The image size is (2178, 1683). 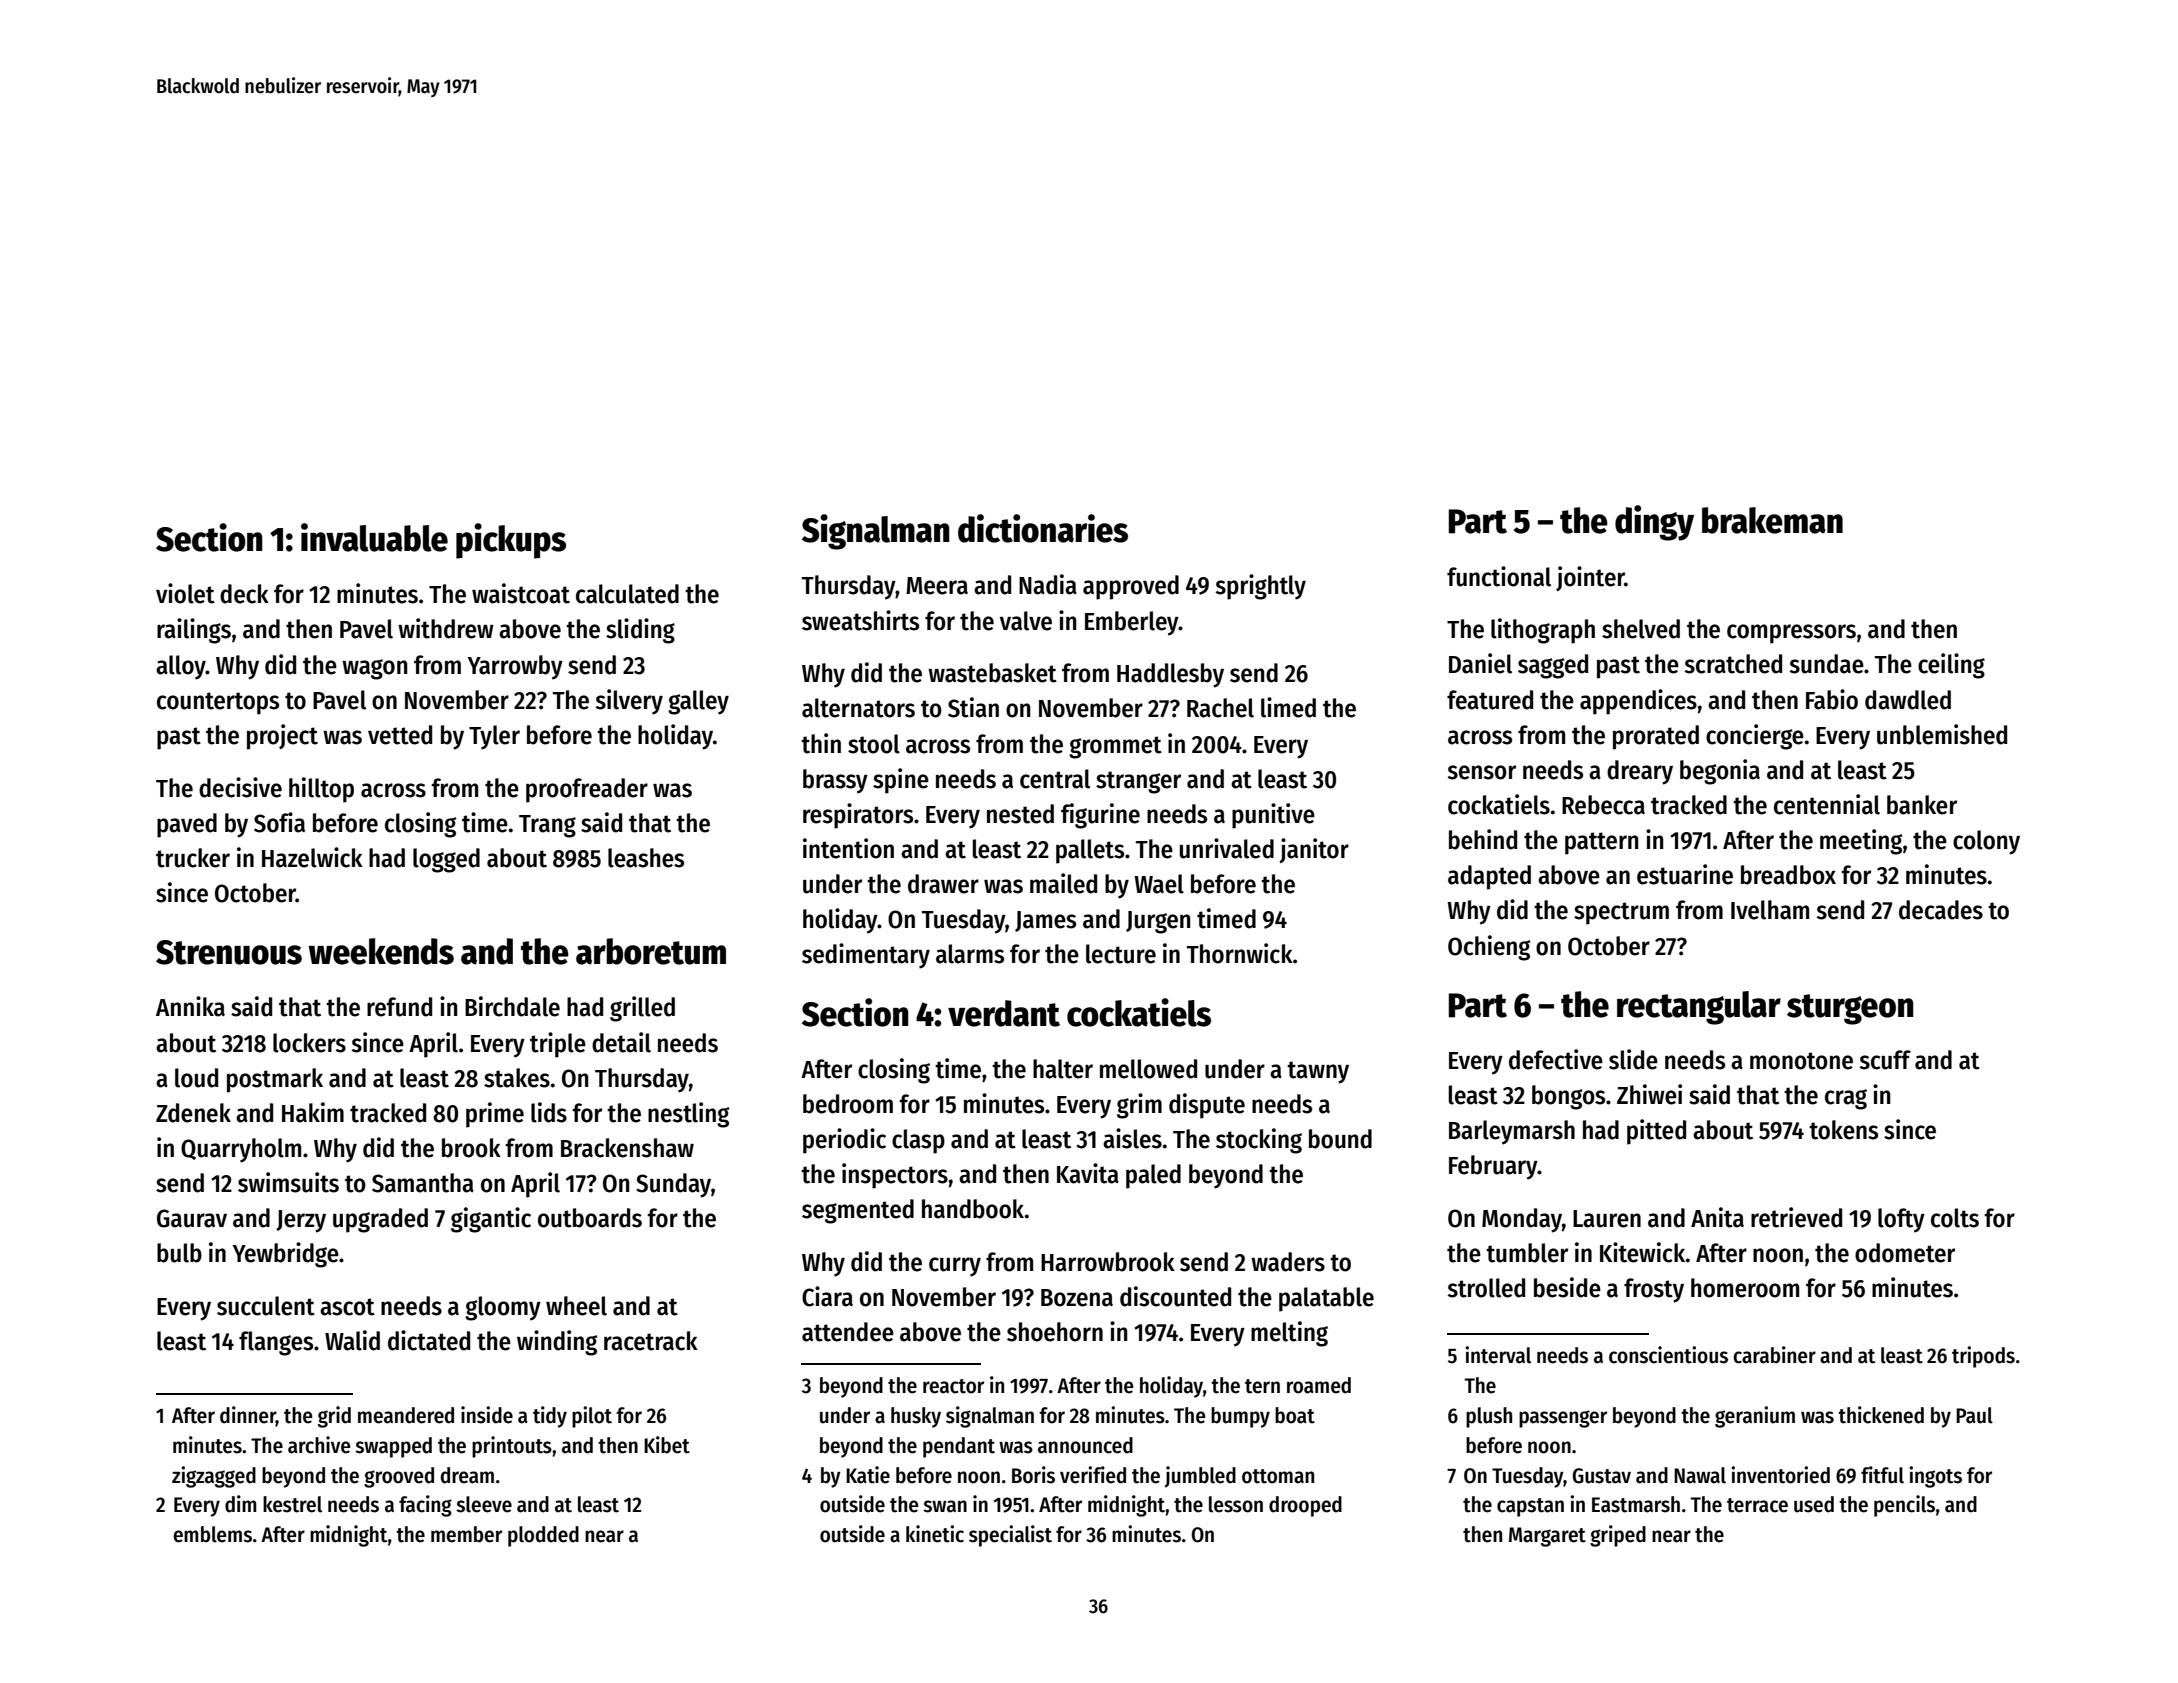 What do you see at coordinates (512, 1006) in the screenshot?
I see `Birchdale` at bounding box center [512, 1006].
